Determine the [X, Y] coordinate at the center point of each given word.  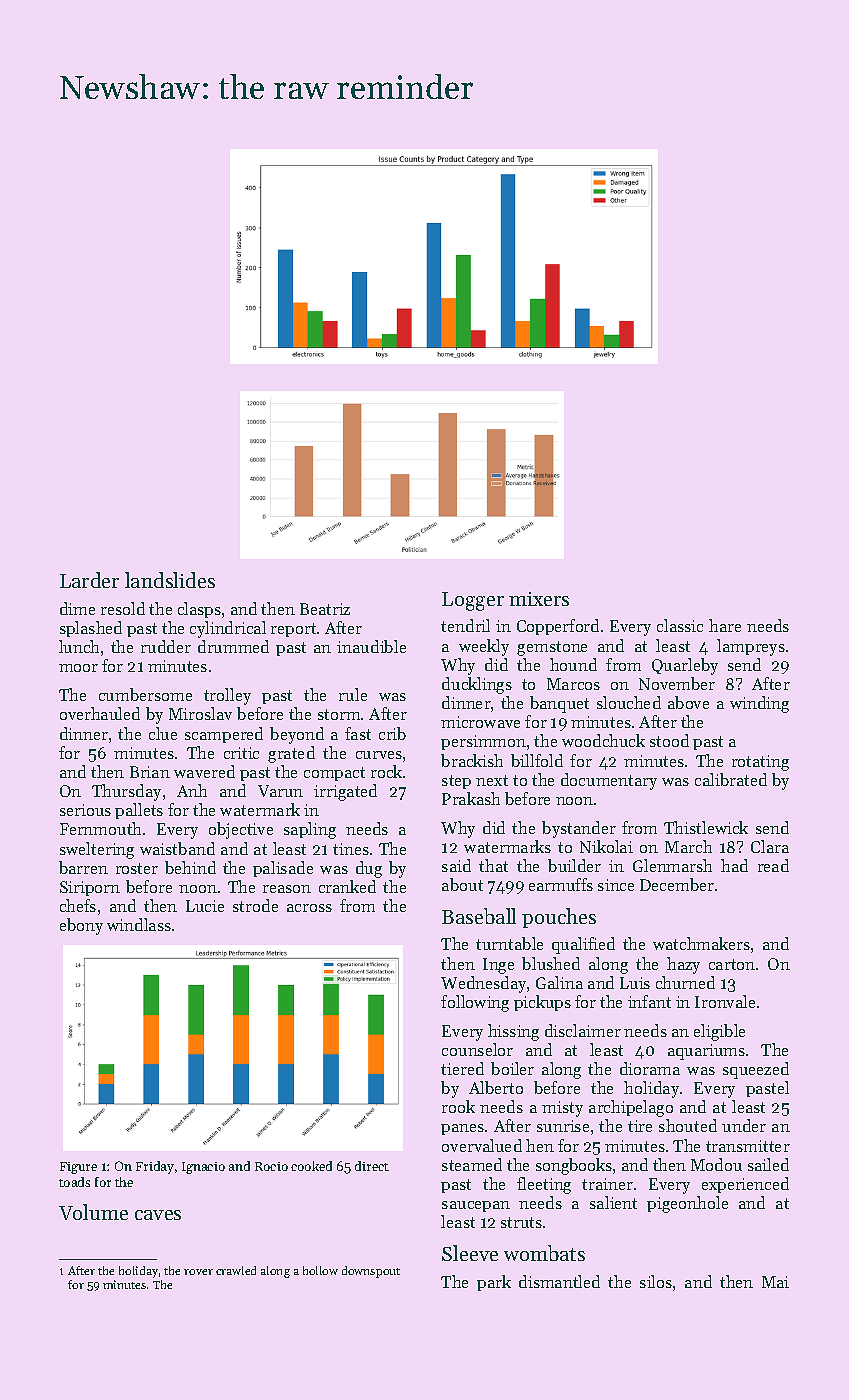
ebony [81, 926]
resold [123, 608]
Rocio [271, 1166]
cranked [347, 886]
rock [386, 771]
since [616, 885]
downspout [371, 1272]
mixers [539, 599]
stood [669, 740]
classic [680, 625]
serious [85, 810]
